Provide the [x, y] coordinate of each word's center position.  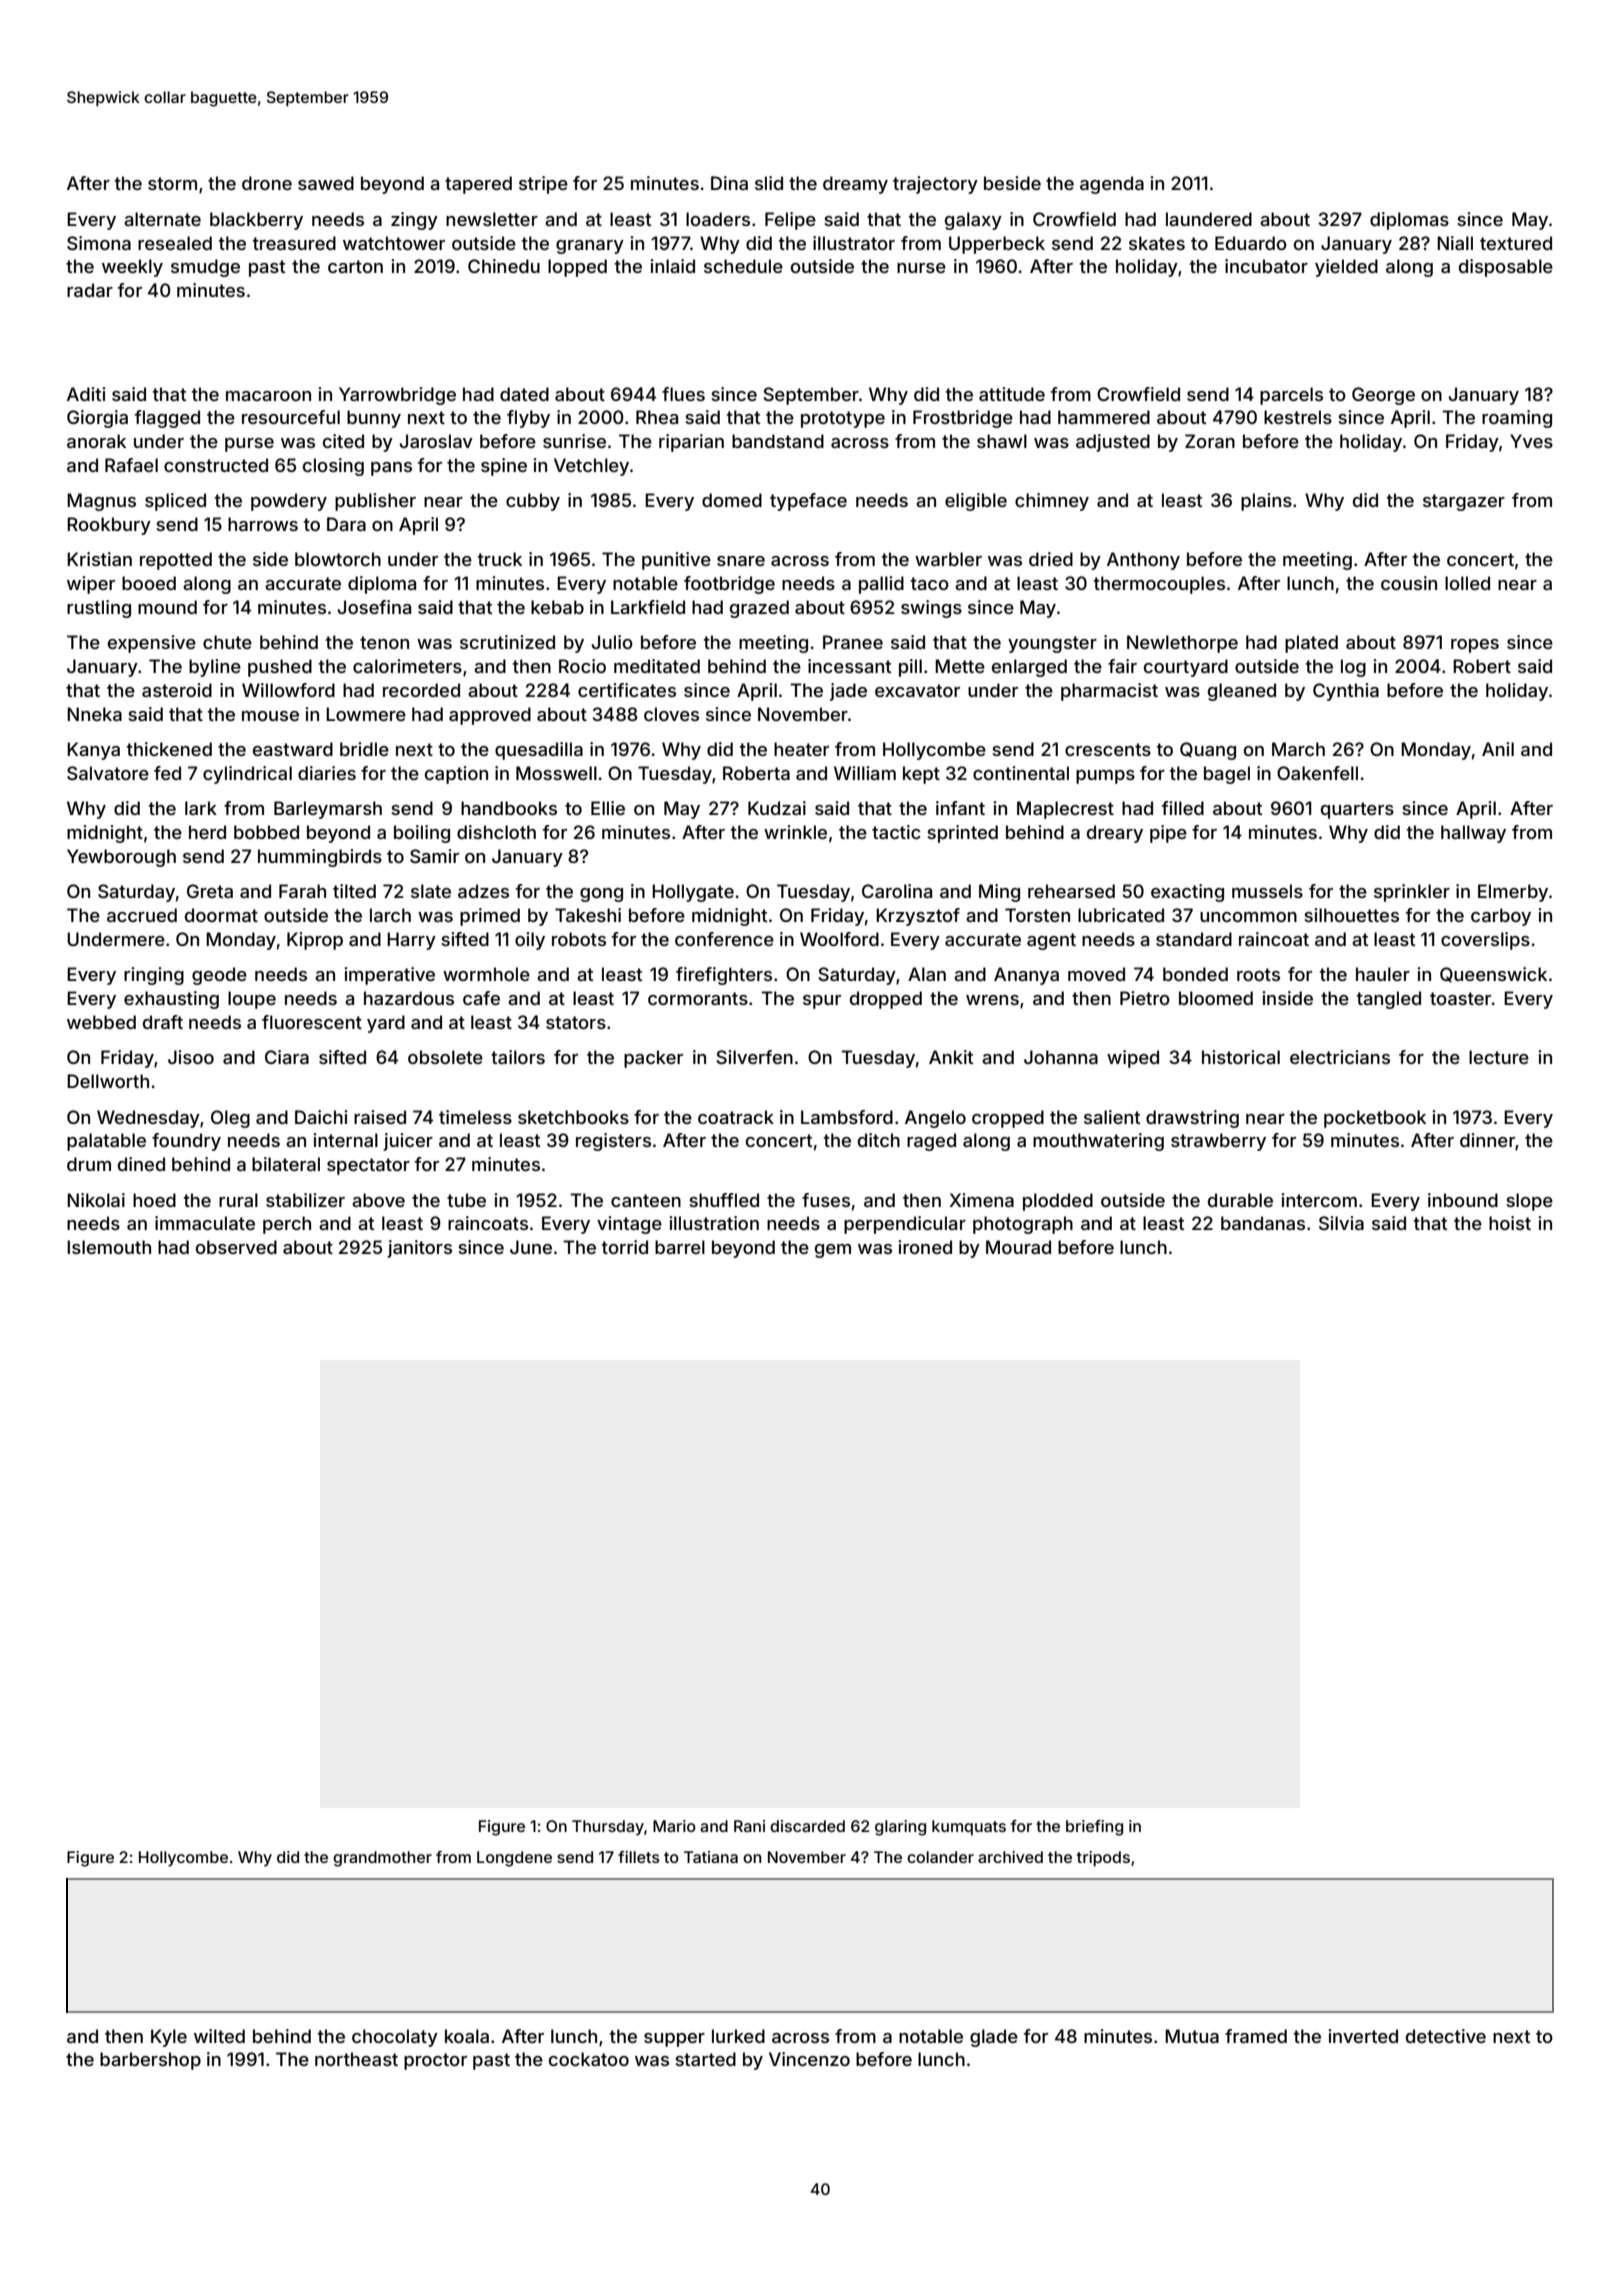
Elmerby [1513, 893]
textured [1516, 243]
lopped [577, 268]
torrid [624, 1247]
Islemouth [109, 1247]
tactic [896, 832]
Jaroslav [436, 441]
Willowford [288, 690]
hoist [1510, 1223]
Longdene [514, 1859]
